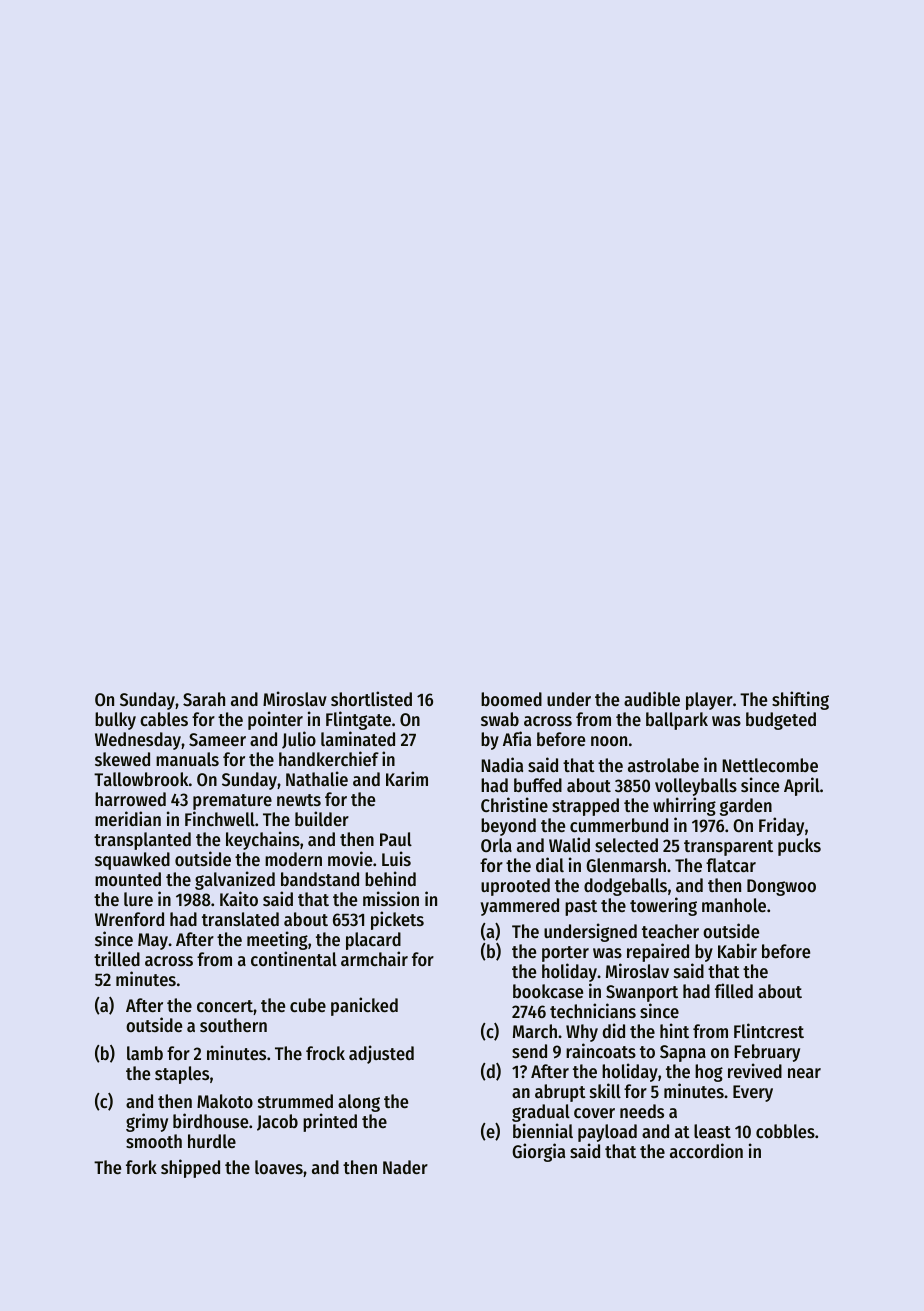  I want to click on pucks, so click(799, 847).
